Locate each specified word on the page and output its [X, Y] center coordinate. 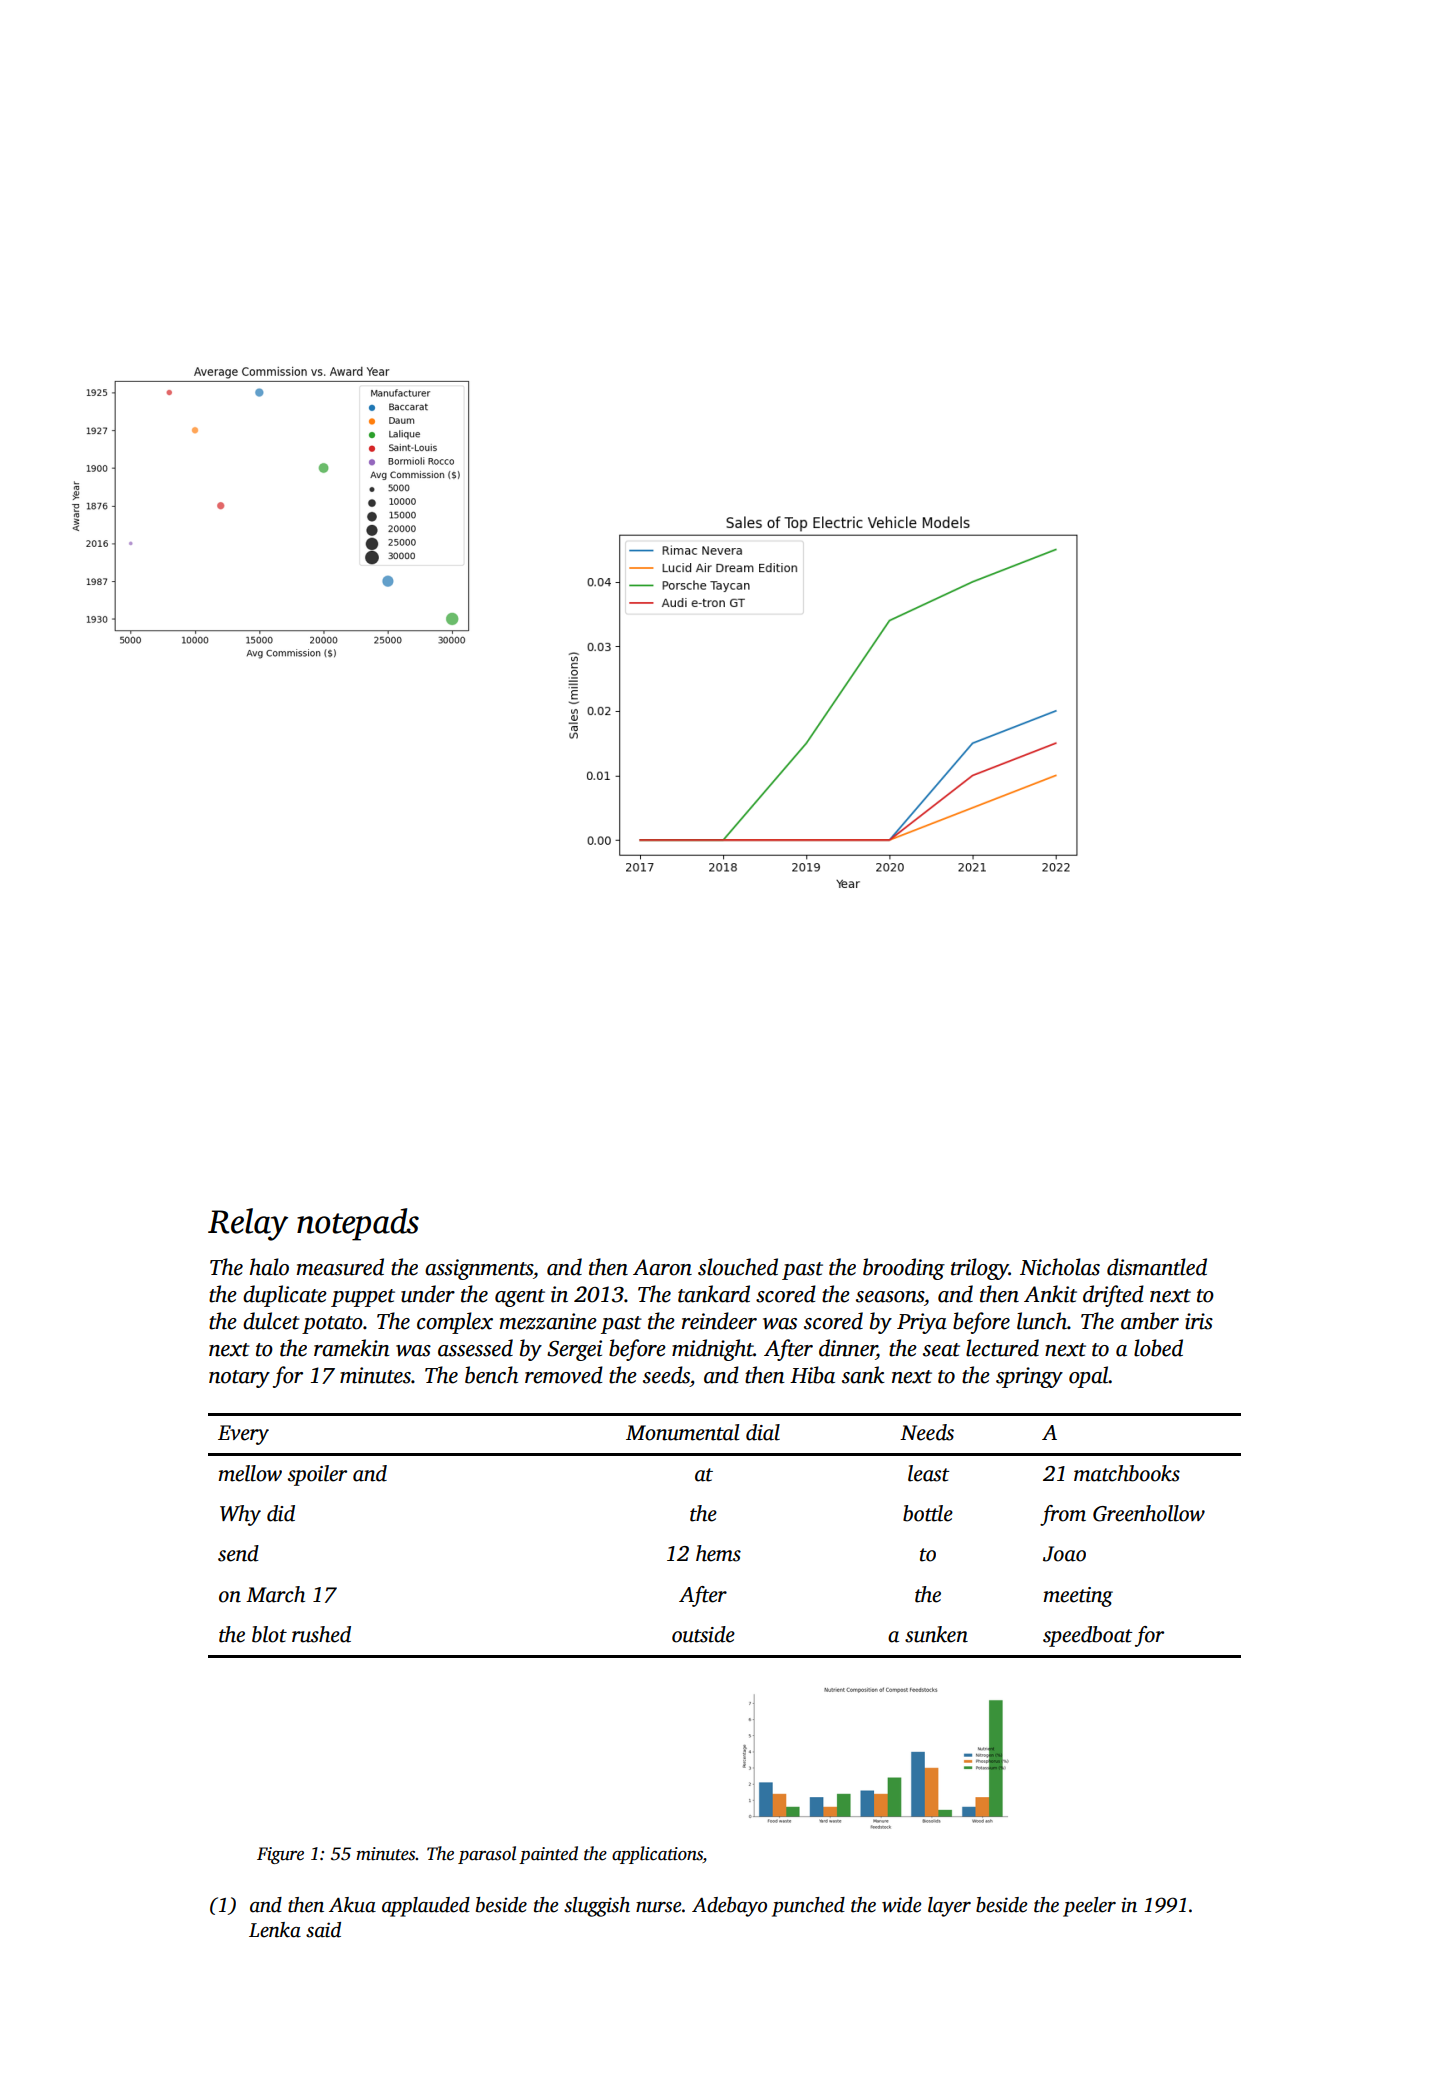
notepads [358, 1224]
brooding [904, 1269]
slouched [738, 1267]
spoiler [317, 1475]
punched [808, 1907]
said [323, 1930]
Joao [1064, 1554]
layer [949, 1907]
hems [718, 1553]
